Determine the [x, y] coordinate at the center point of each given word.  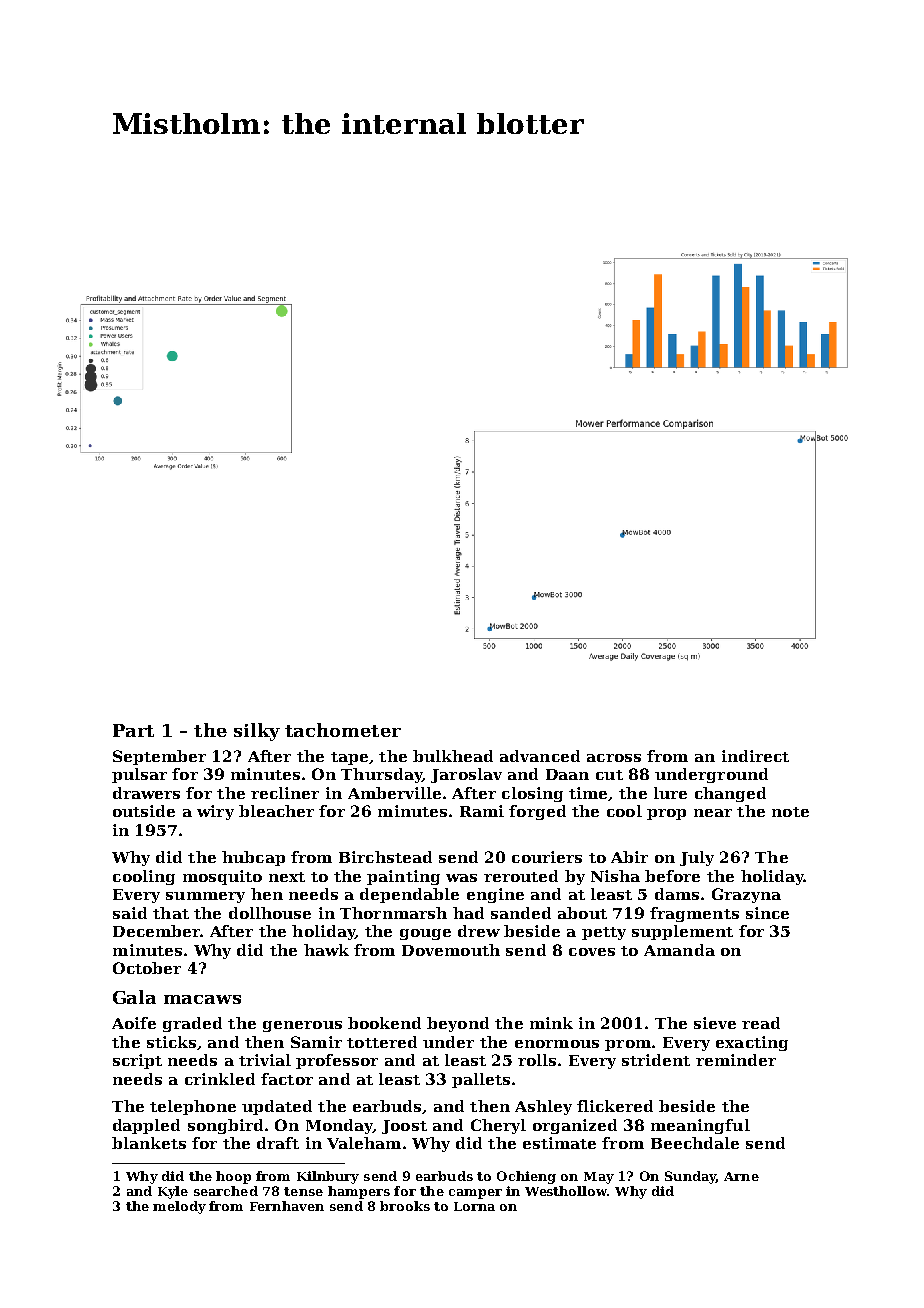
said [130, 913]
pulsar [139, 775]
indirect [755, 756]
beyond [458, 1024]
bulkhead [453, 756]
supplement [682, 932]
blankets [149, 1143]
